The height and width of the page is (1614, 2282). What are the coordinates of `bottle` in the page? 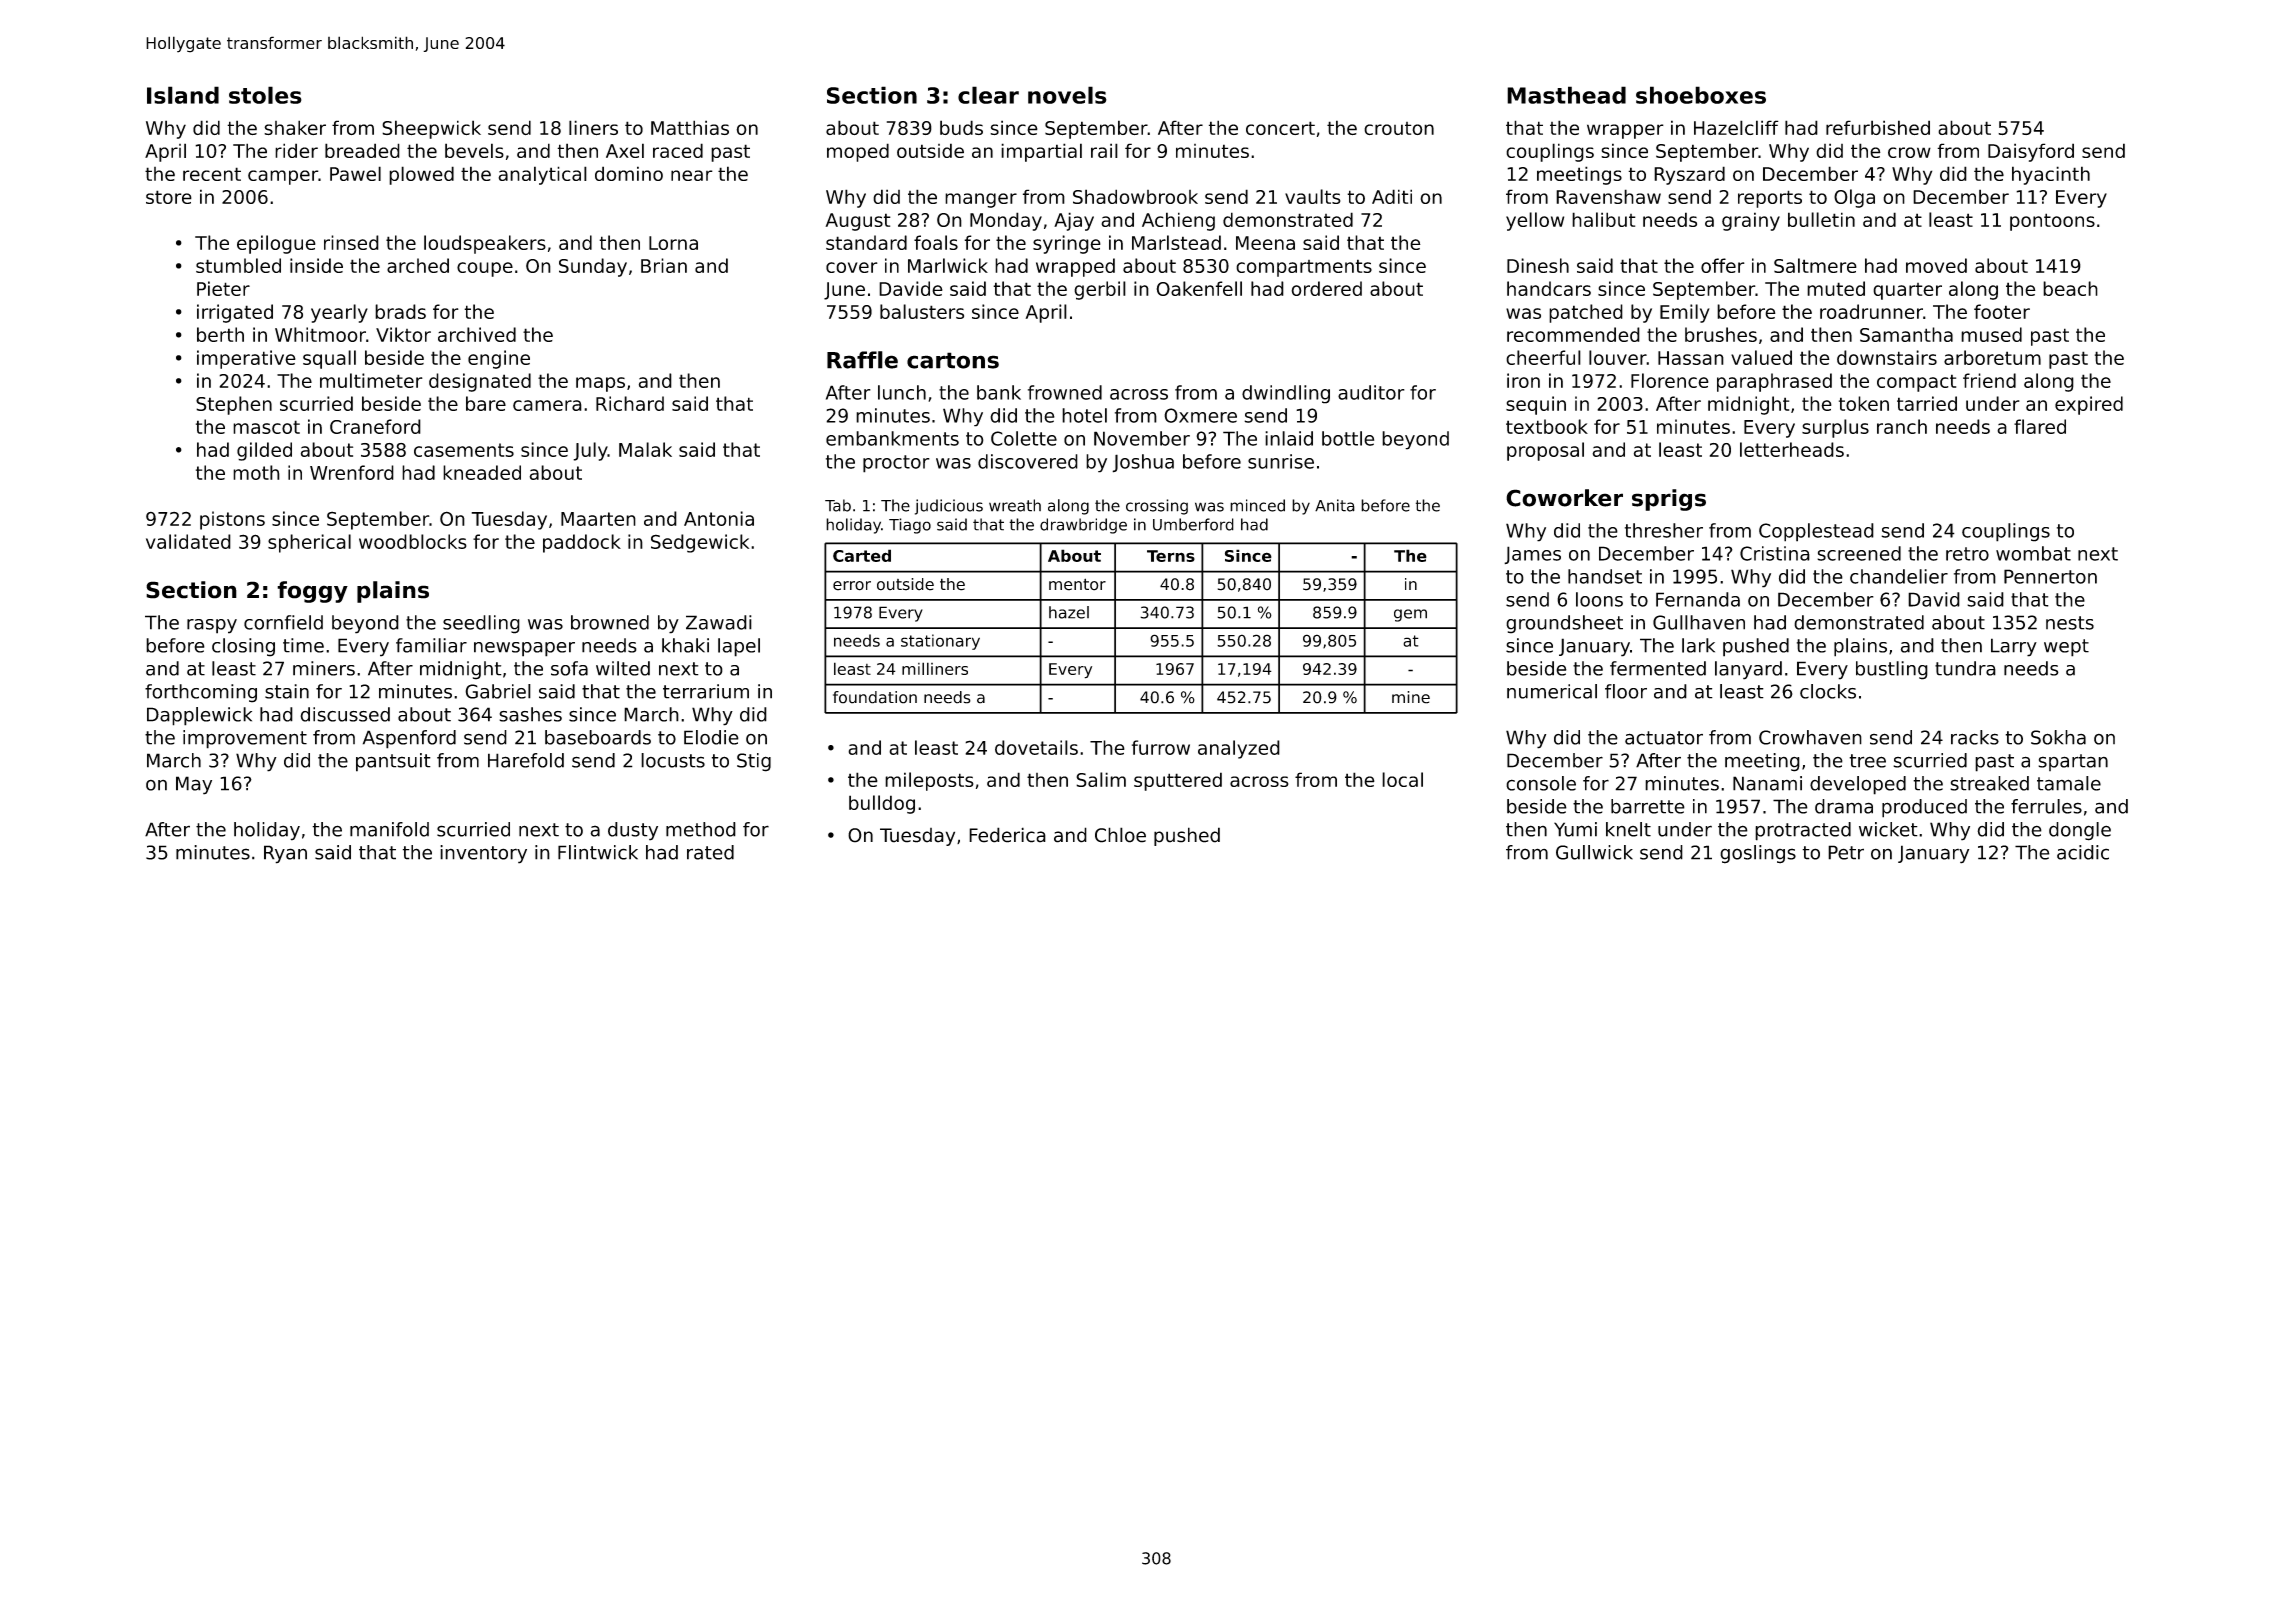 It's located at (1348, 438).
